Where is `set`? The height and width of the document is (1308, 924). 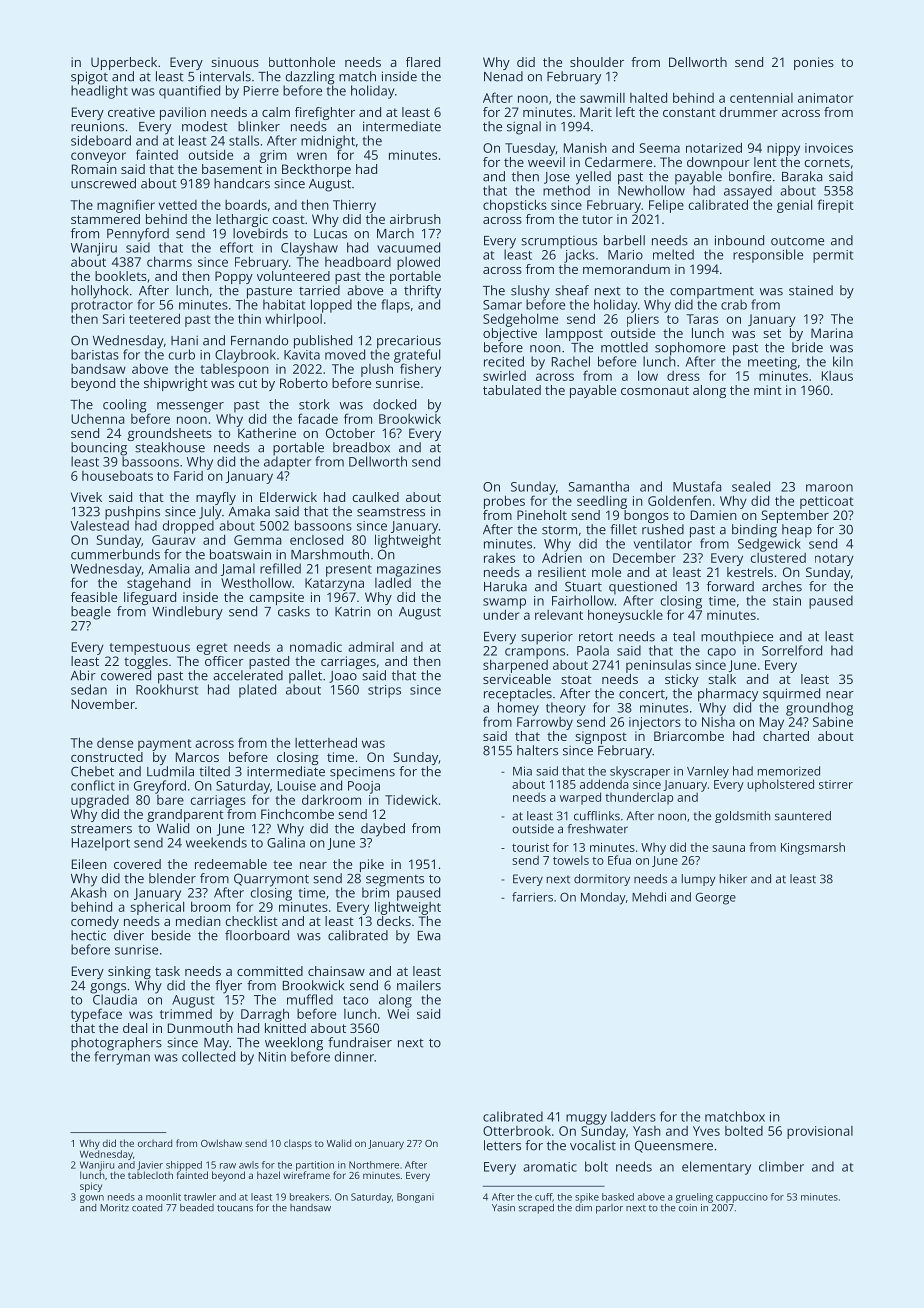 set is located at coordinates (772, 333).
